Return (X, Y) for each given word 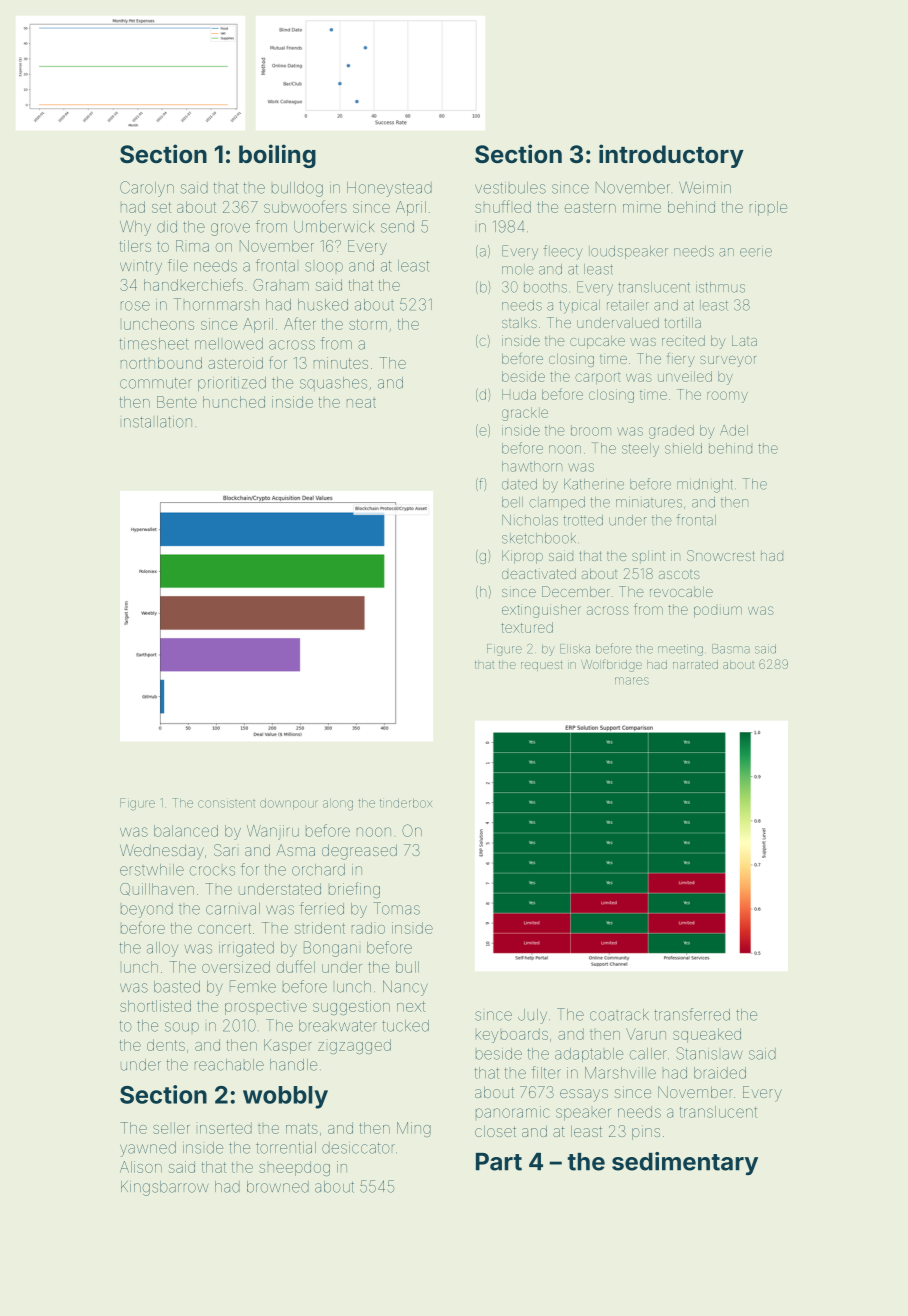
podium (718, 612)
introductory (671, 156)
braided (720, 1073)
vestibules (510, 188)
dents (166, 1045)
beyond (147, 910)
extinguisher (541, 611)
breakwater (338, 1026)
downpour (289, 804)
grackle (525, 414)
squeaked (707, 1035)
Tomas (396, 908)
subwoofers (305, 206)
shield (683, 448)
